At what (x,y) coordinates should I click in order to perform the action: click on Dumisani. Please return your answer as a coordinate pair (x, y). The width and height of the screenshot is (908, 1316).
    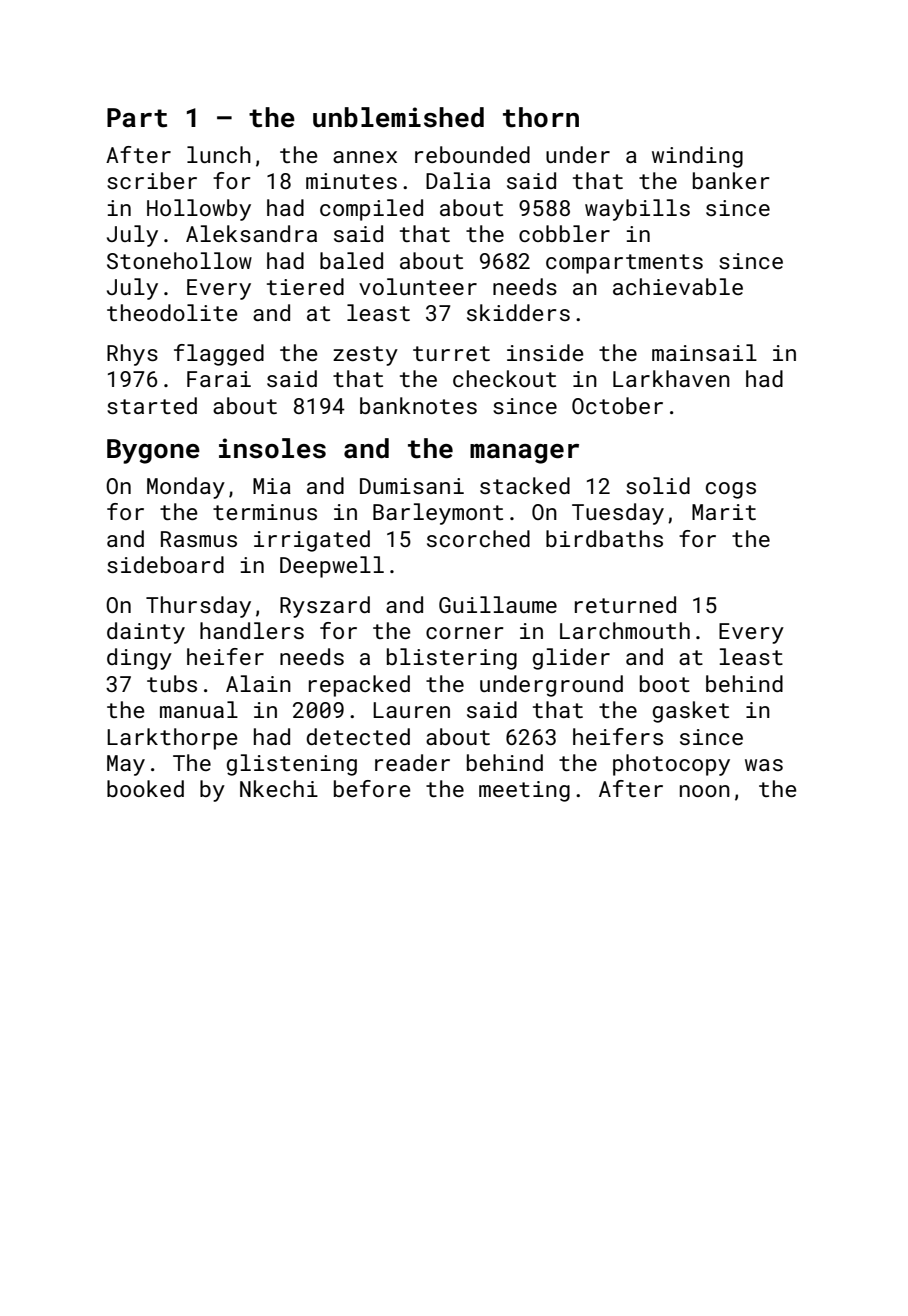
    Looking at the image, I should click on (412, 486).
